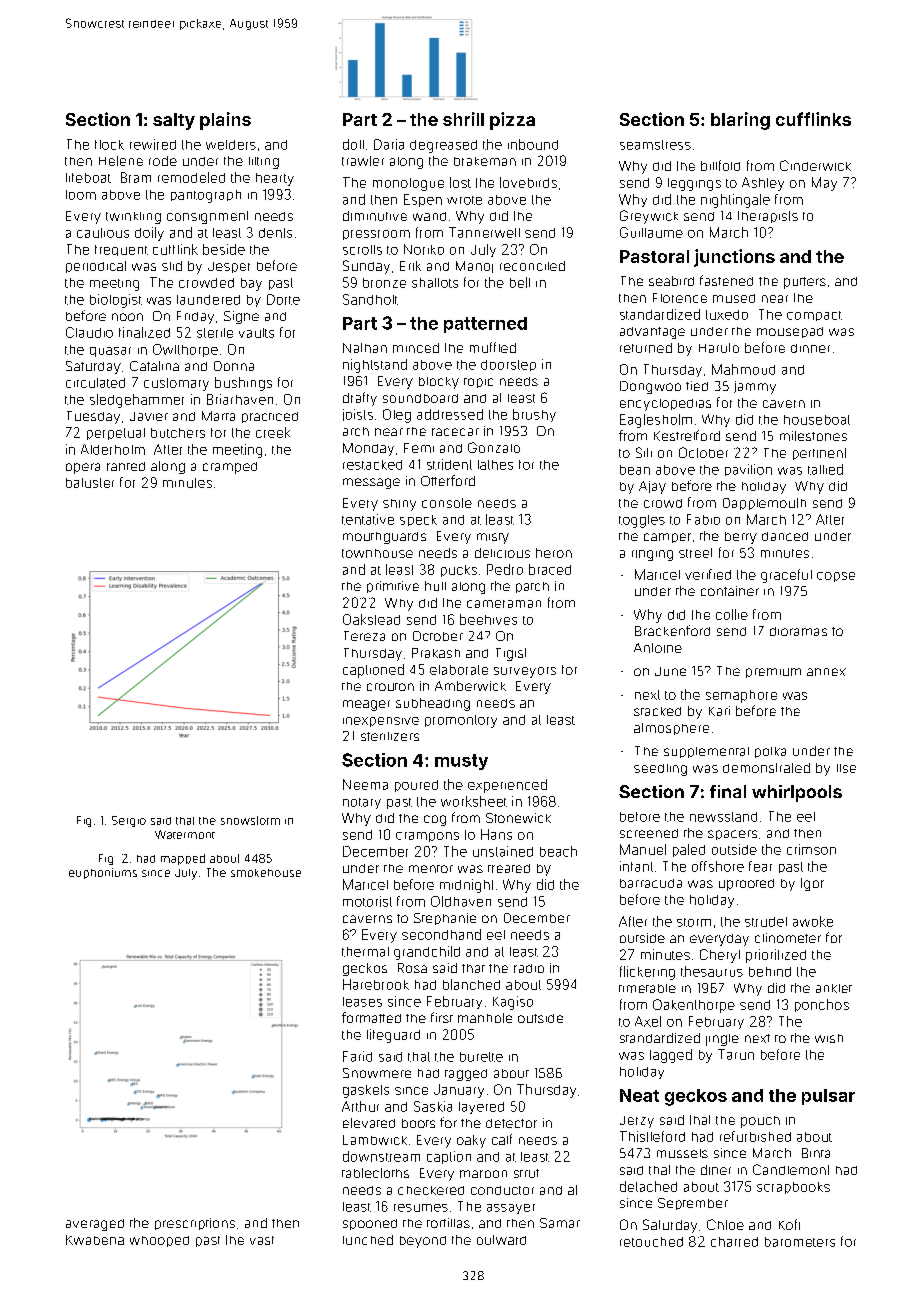 The image size is (924, 1308). I want to click on plains, so click(225, 121).
